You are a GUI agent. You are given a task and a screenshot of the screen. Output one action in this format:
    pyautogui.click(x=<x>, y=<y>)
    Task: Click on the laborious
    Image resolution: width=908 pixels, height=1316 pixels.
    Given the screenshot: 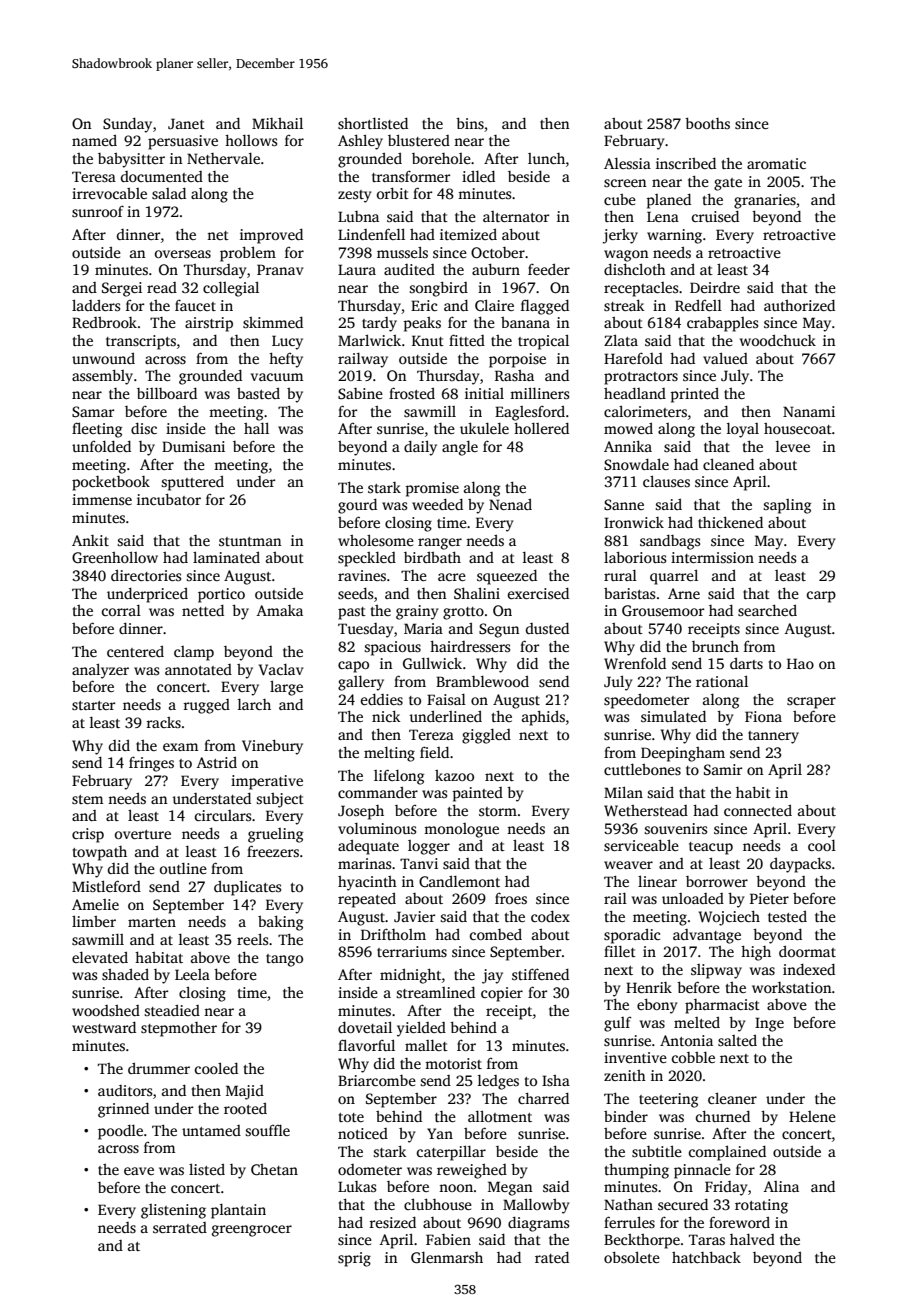 What is the action you would take?
    pyautogui.click(x=635, y=557)
